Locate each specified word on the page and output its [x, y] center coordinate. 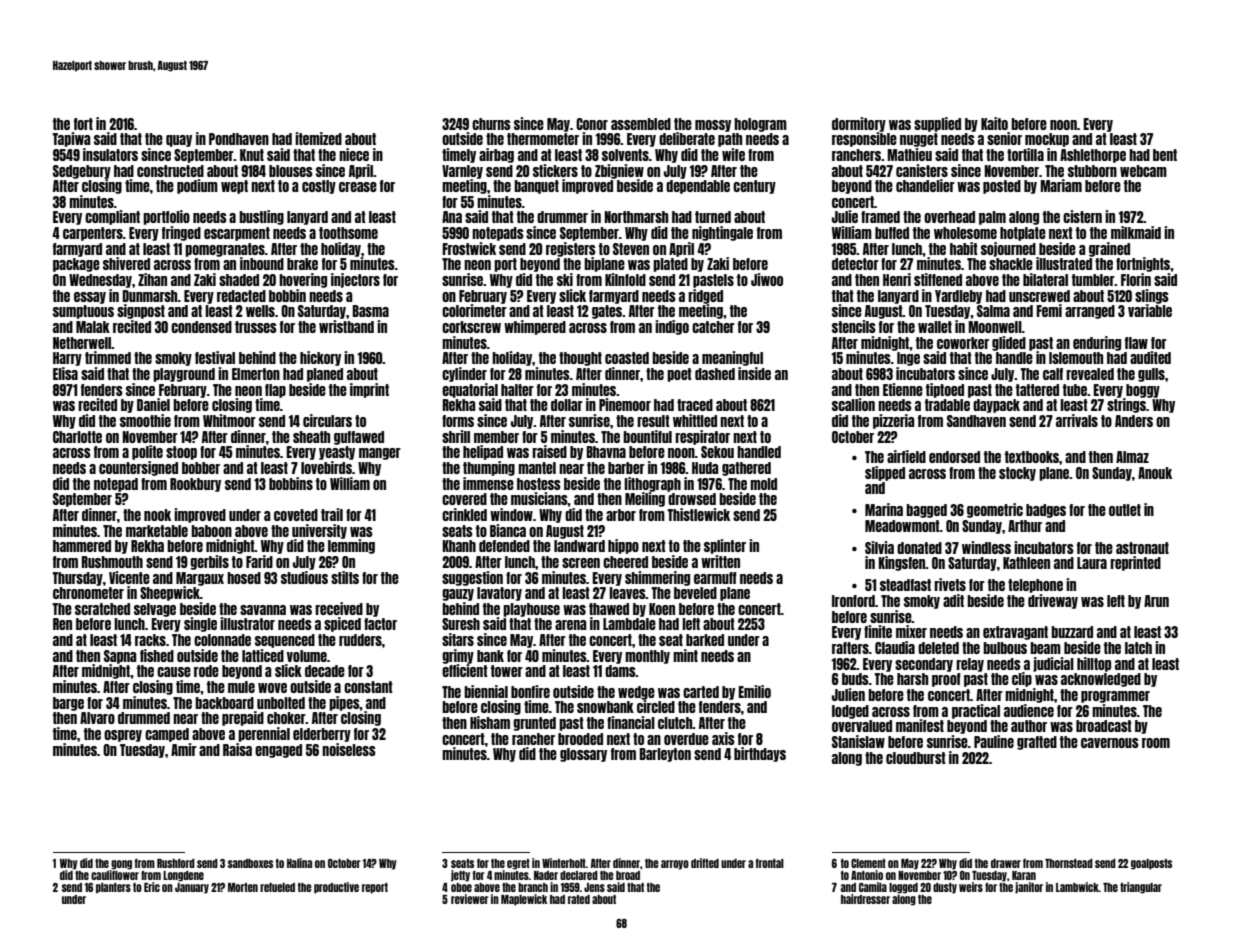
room [1156, 743]
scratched [102, 609]
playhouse [531, 610]
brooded [580, 739]
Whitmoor [229, 420]
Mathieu [909, 154]
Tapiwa [71, 139]
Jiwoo [767, 279]
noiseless [349, 749]
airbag [496, 155]
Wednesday [100, 281]
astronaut [1142, 548]
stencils [854, 326]
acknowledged [1101, 680]
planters [113, 888]
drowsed [692, 499]
